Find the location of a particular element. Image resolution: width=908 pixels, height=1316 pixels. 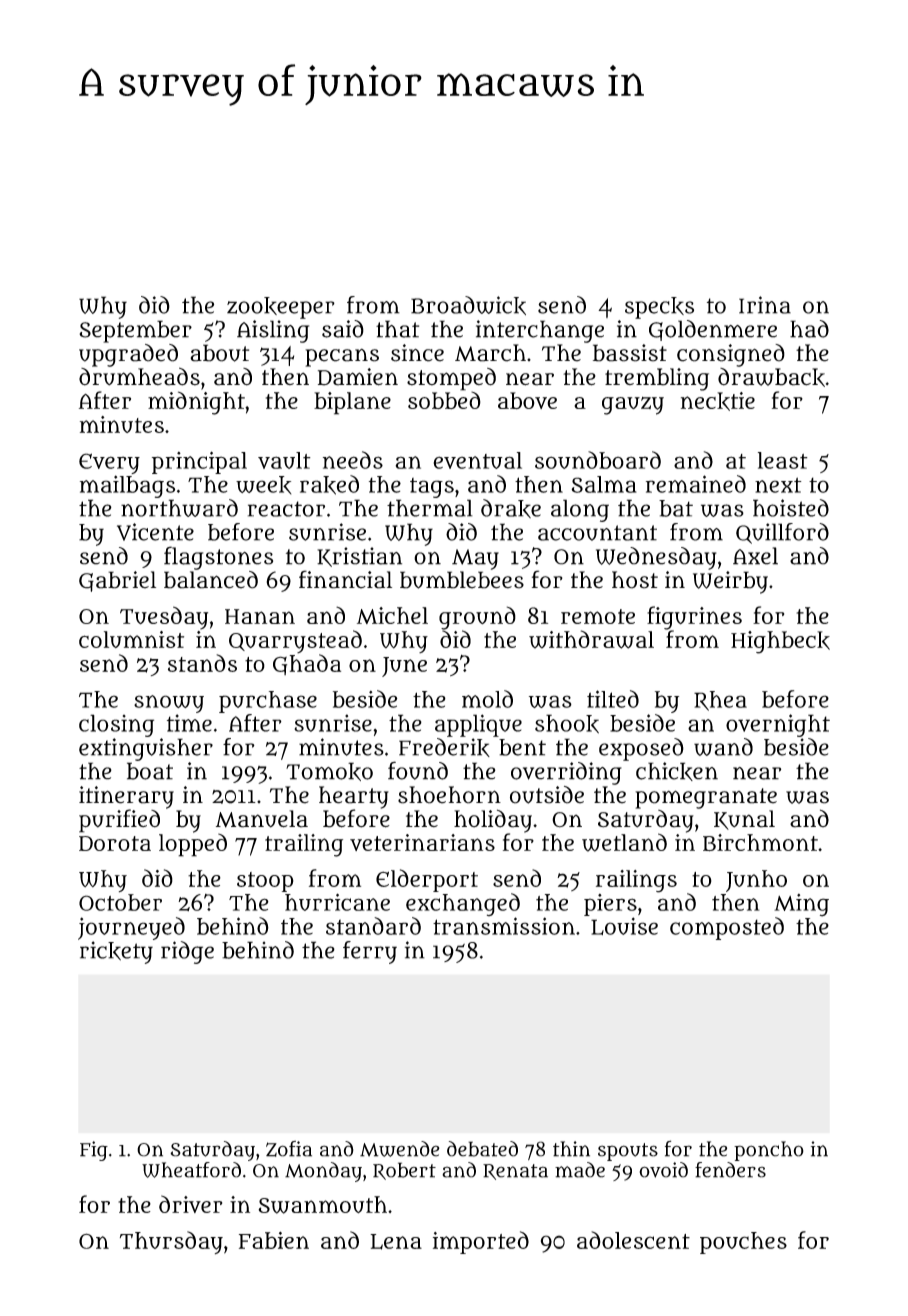

Kunal is located at coordinates (744, 820).
